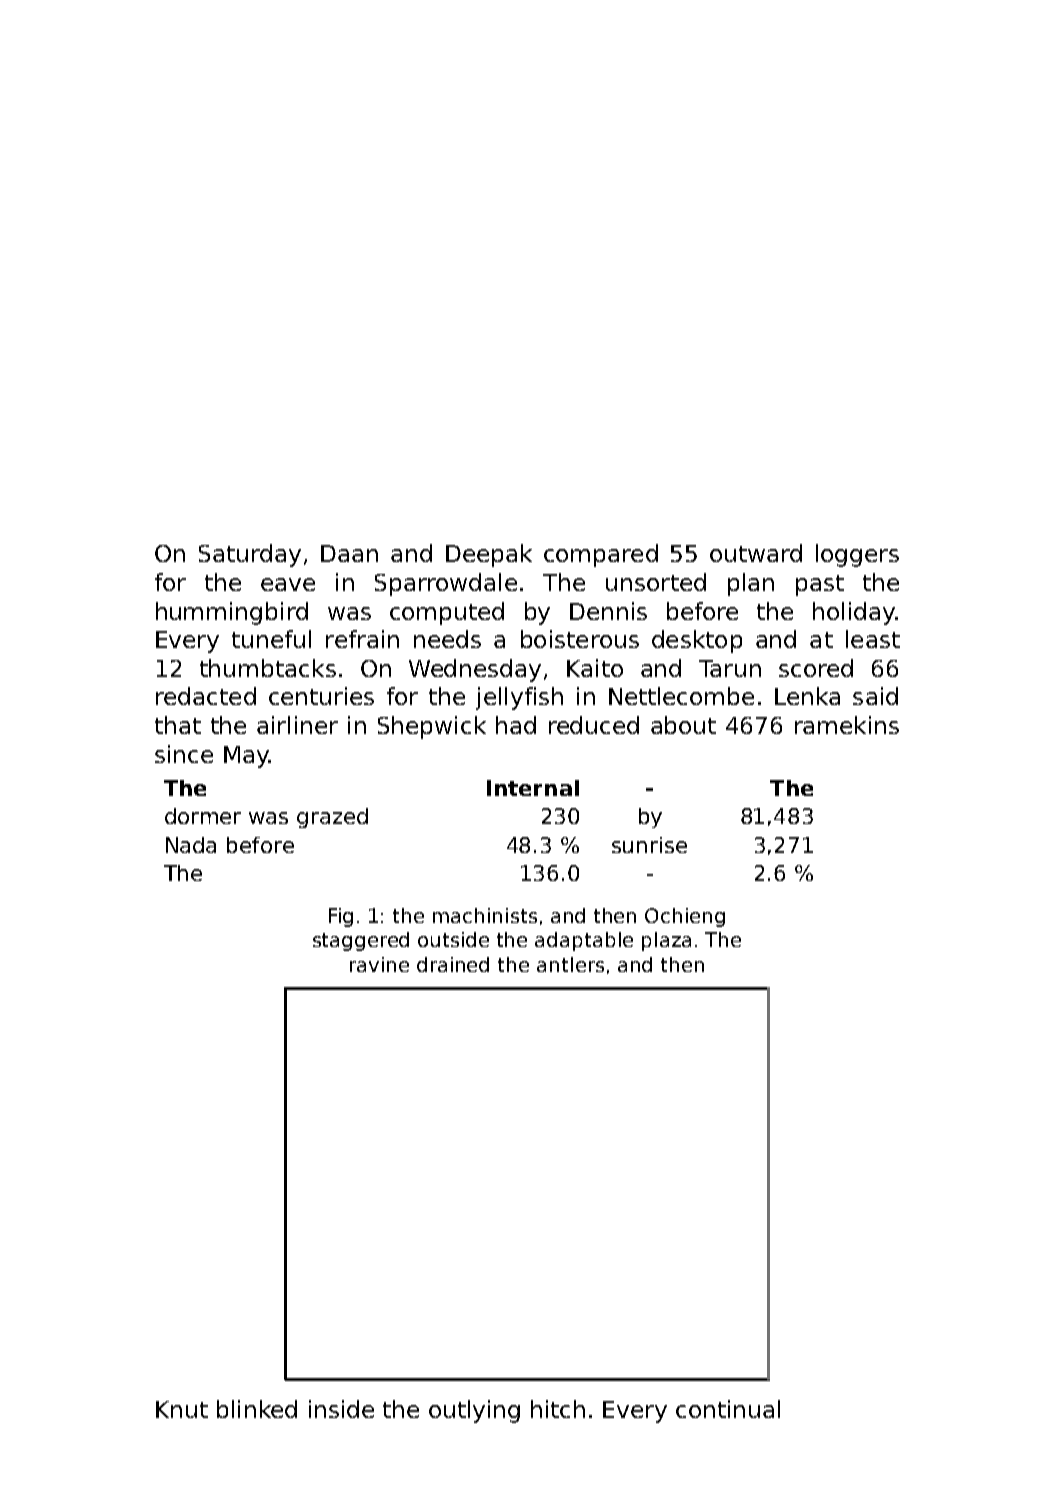 Image resolution: width=1054 pixels, height=1497 pixels. Describe the element at coordinates (685, 917) in the page. I see `Ochieng` at that location.
